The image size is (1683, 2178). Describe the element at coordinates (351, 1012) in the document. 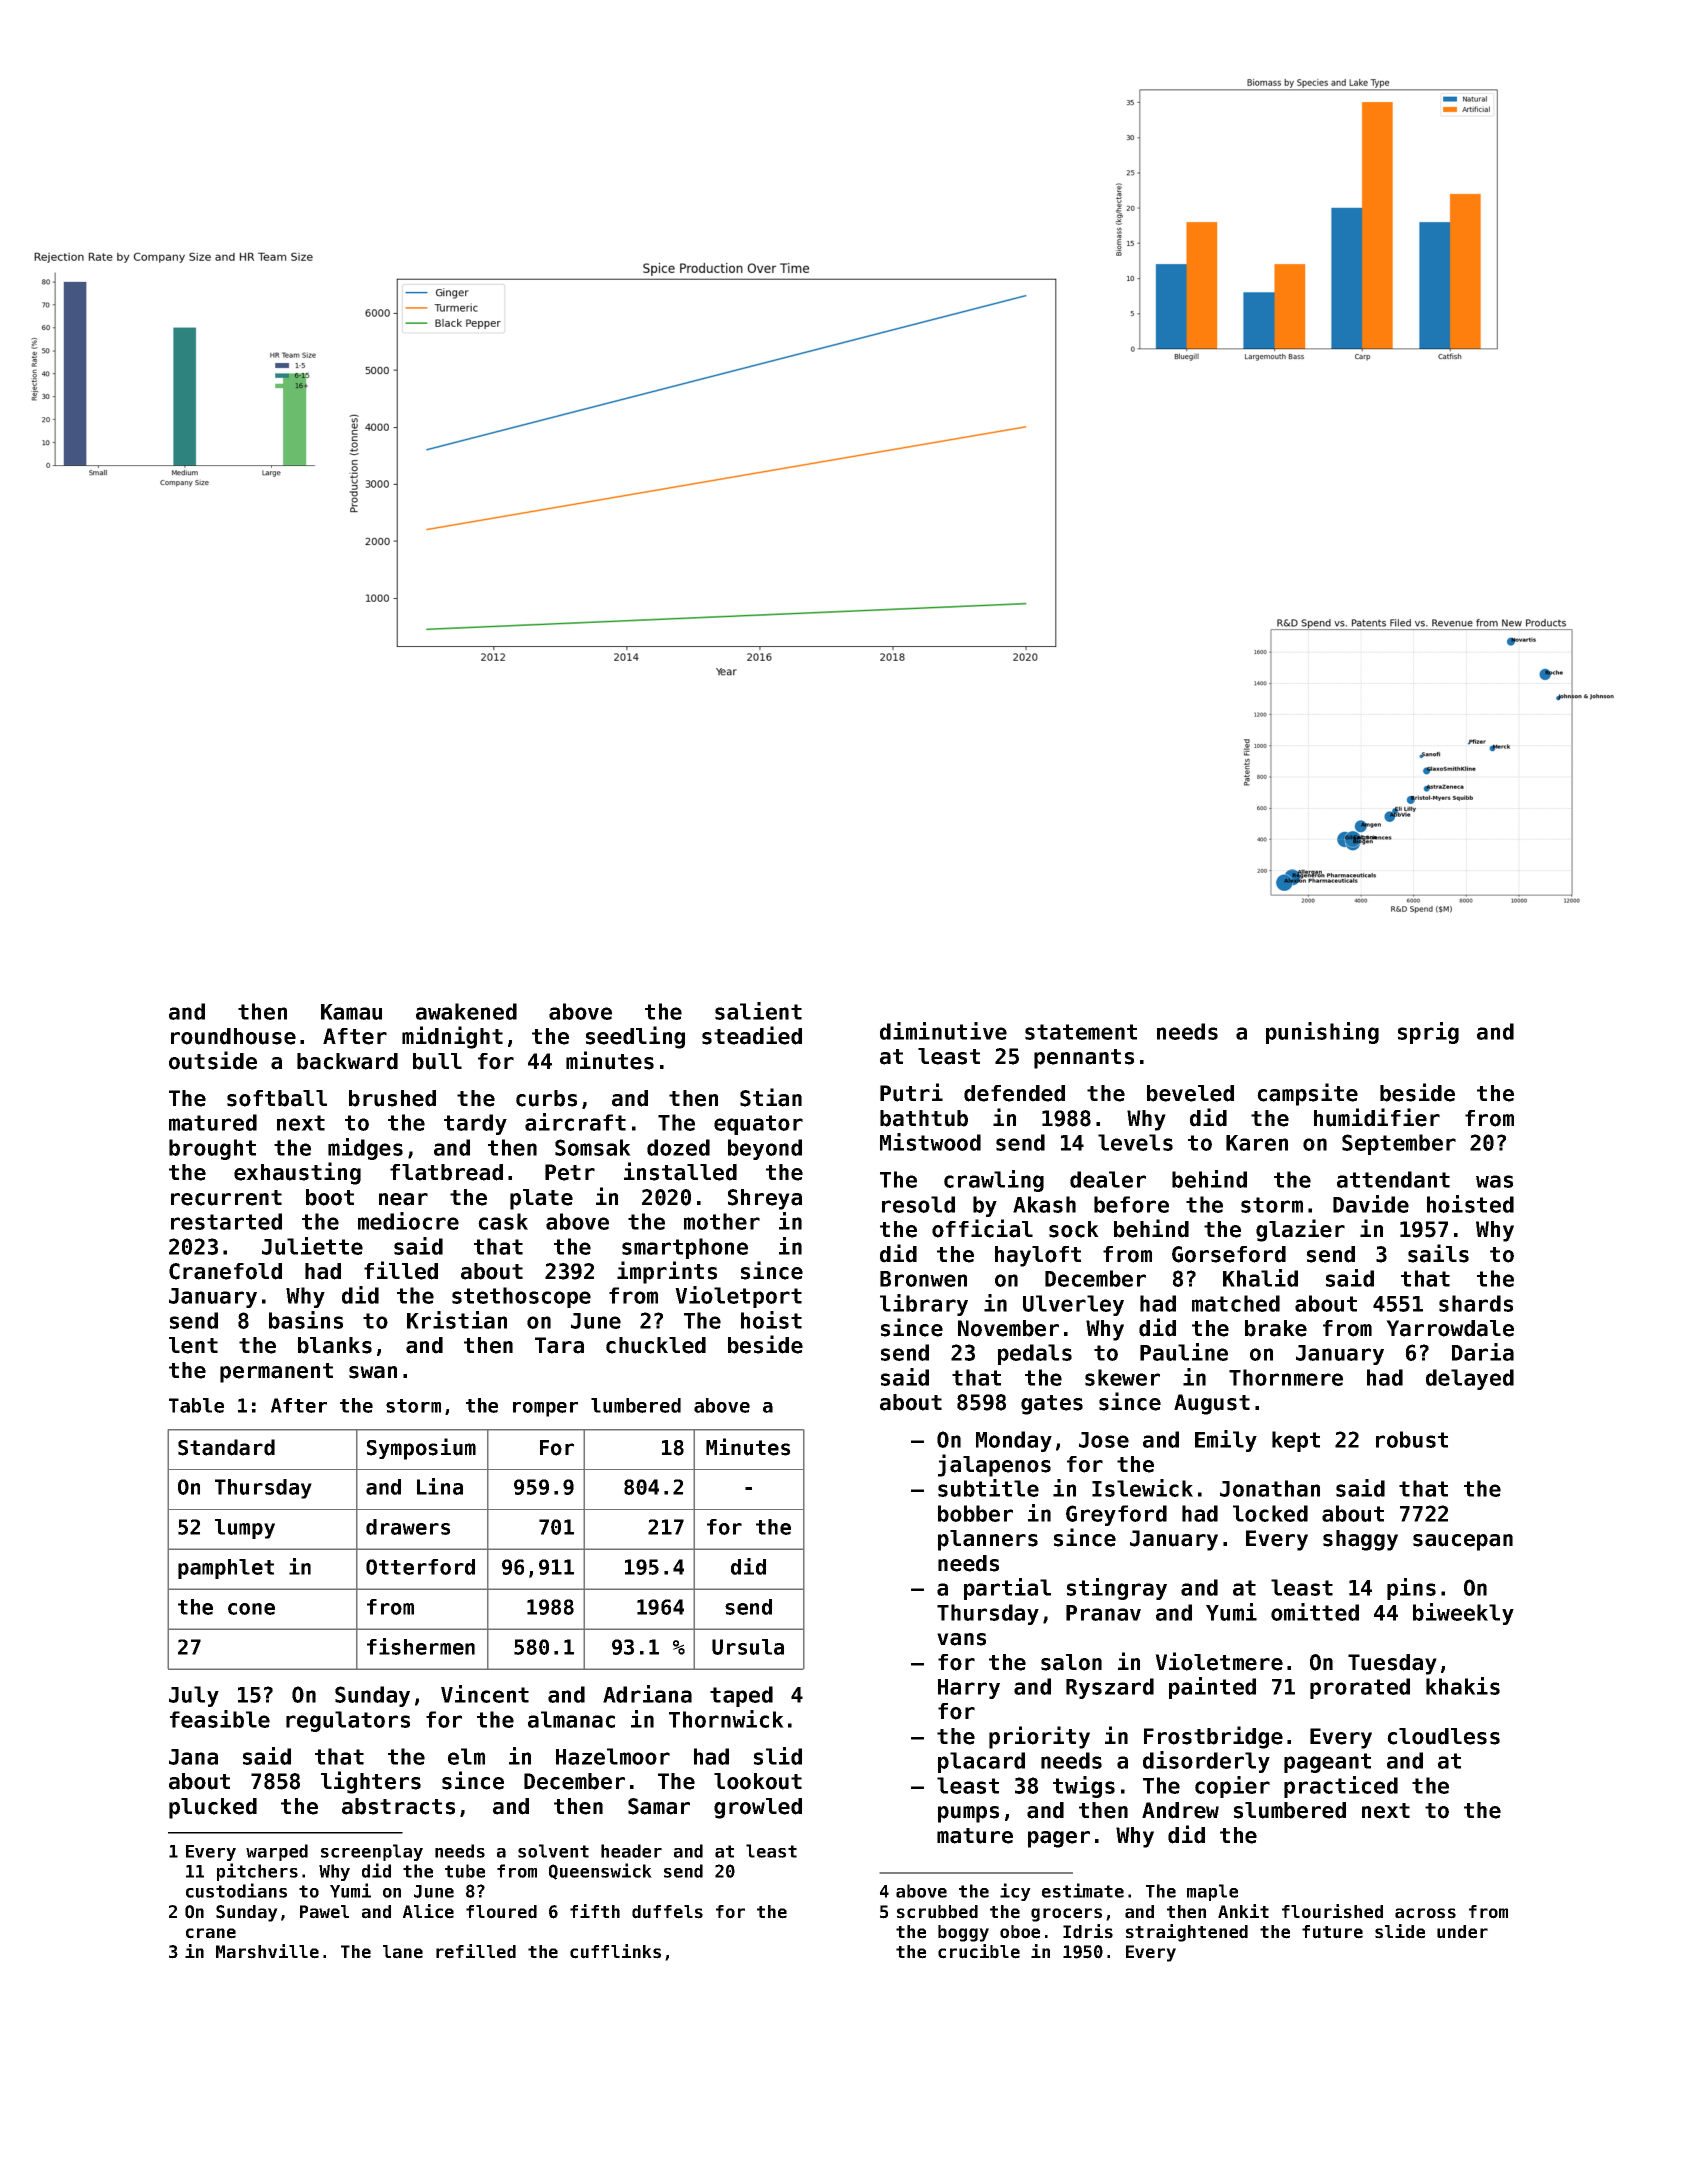

I see `Kamau` at that location.
